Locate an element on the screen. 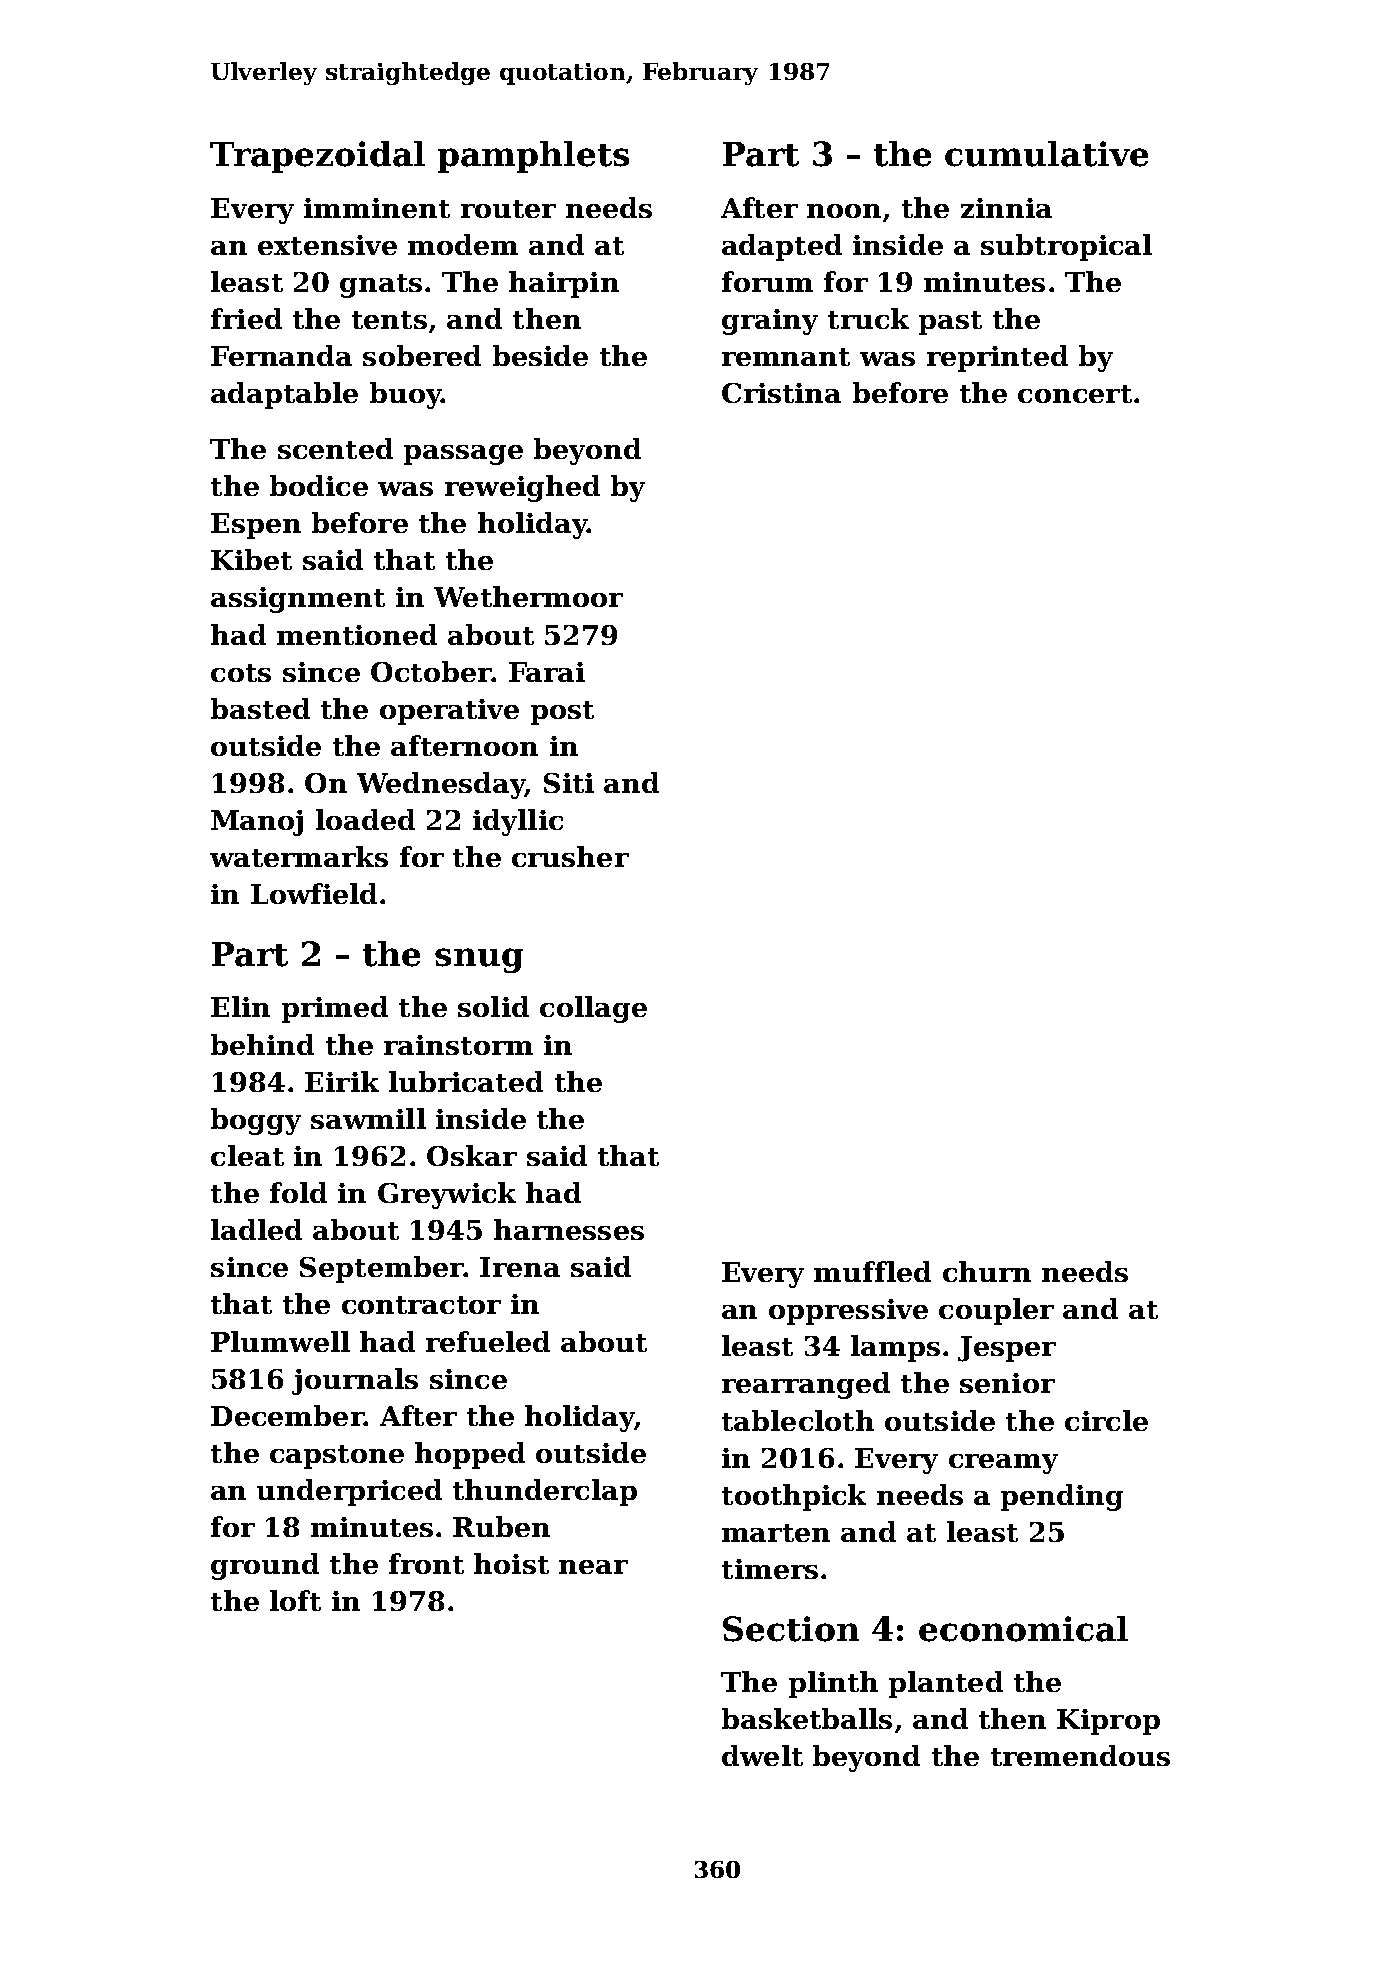  loft is located at coordinates (295, 1600).
